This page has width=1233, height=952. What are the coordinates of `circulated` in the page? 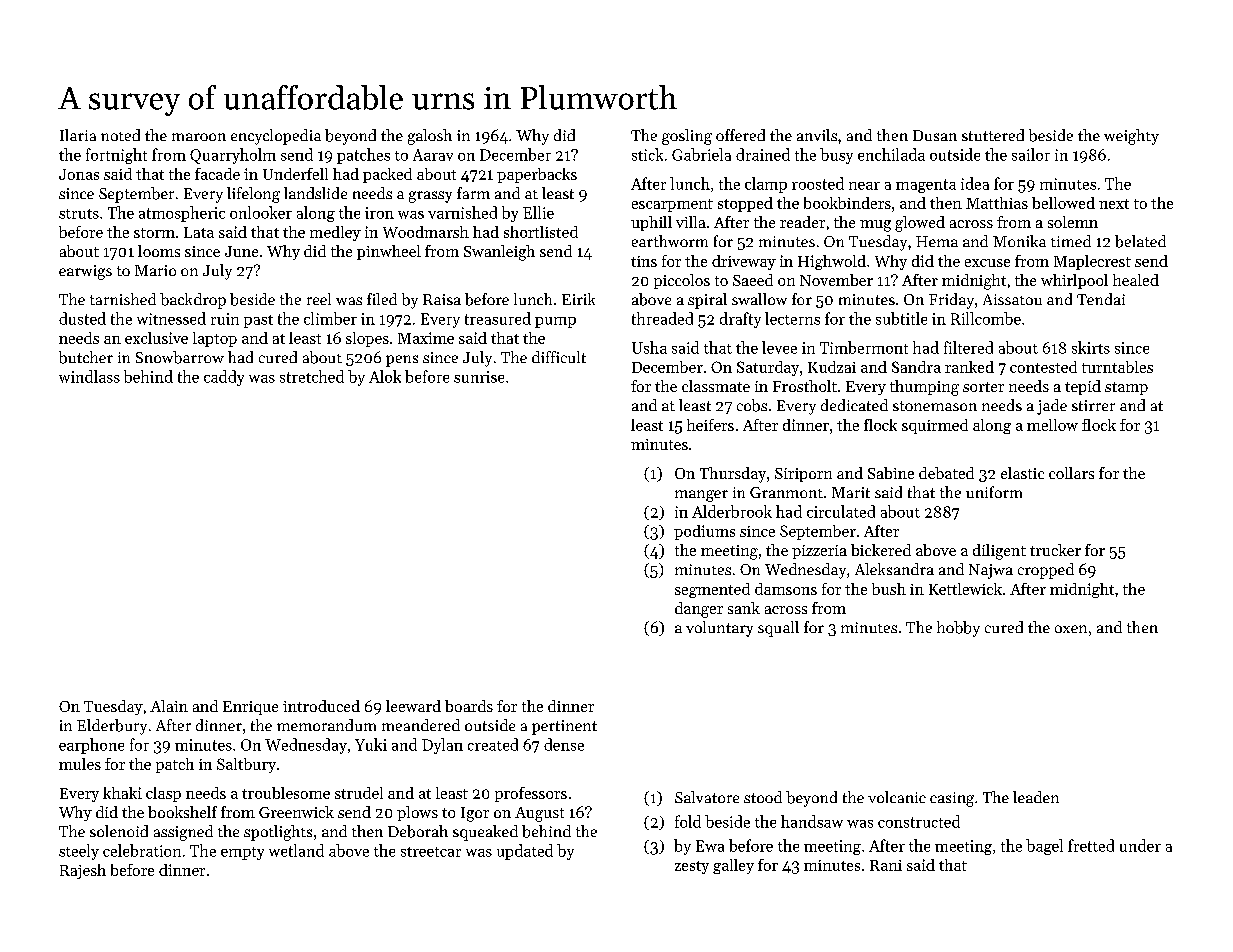 It's located at (841, 511).
